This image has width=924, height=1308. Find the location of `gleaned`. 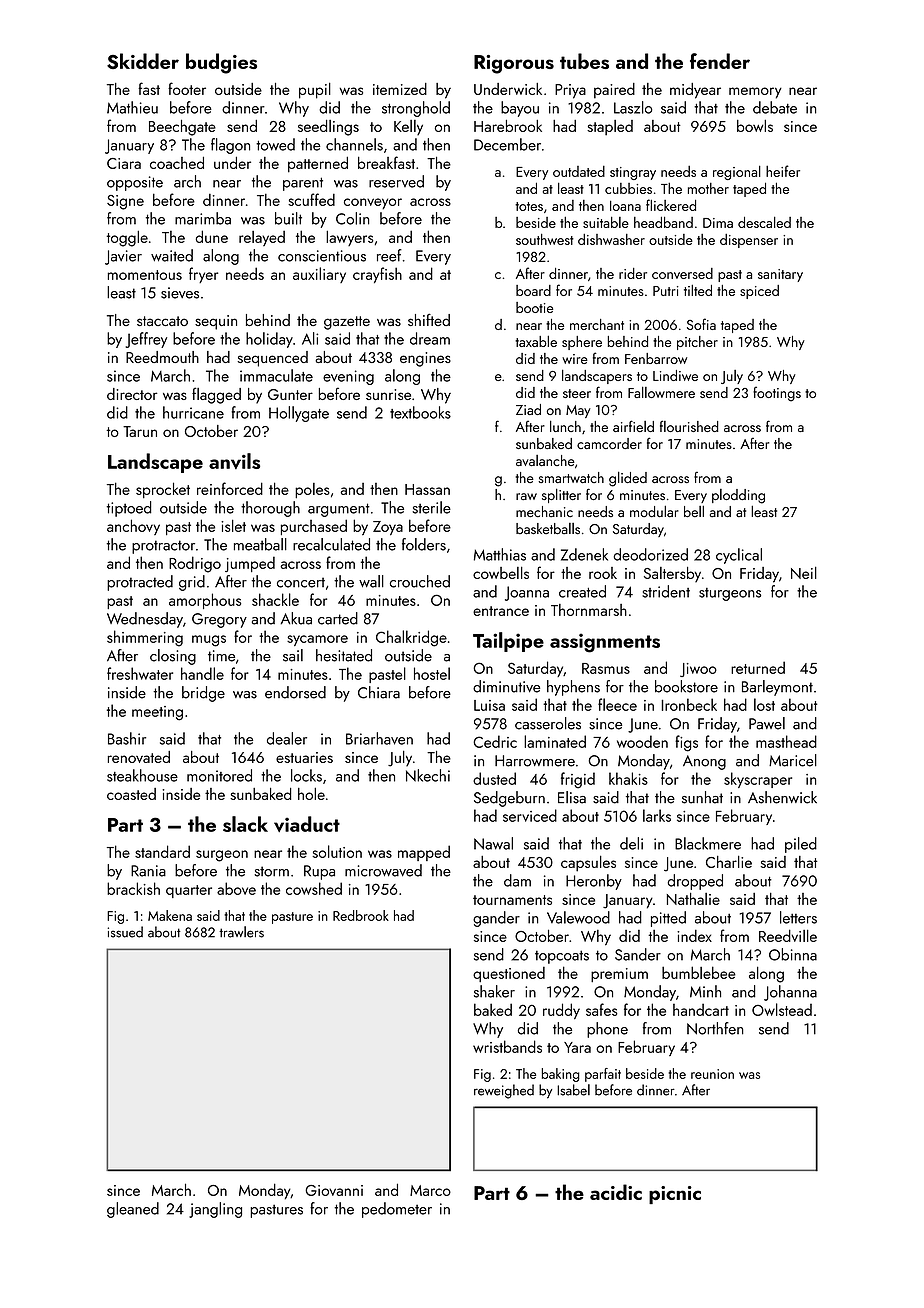

gleaned is located at coordinates (133, 1210).
